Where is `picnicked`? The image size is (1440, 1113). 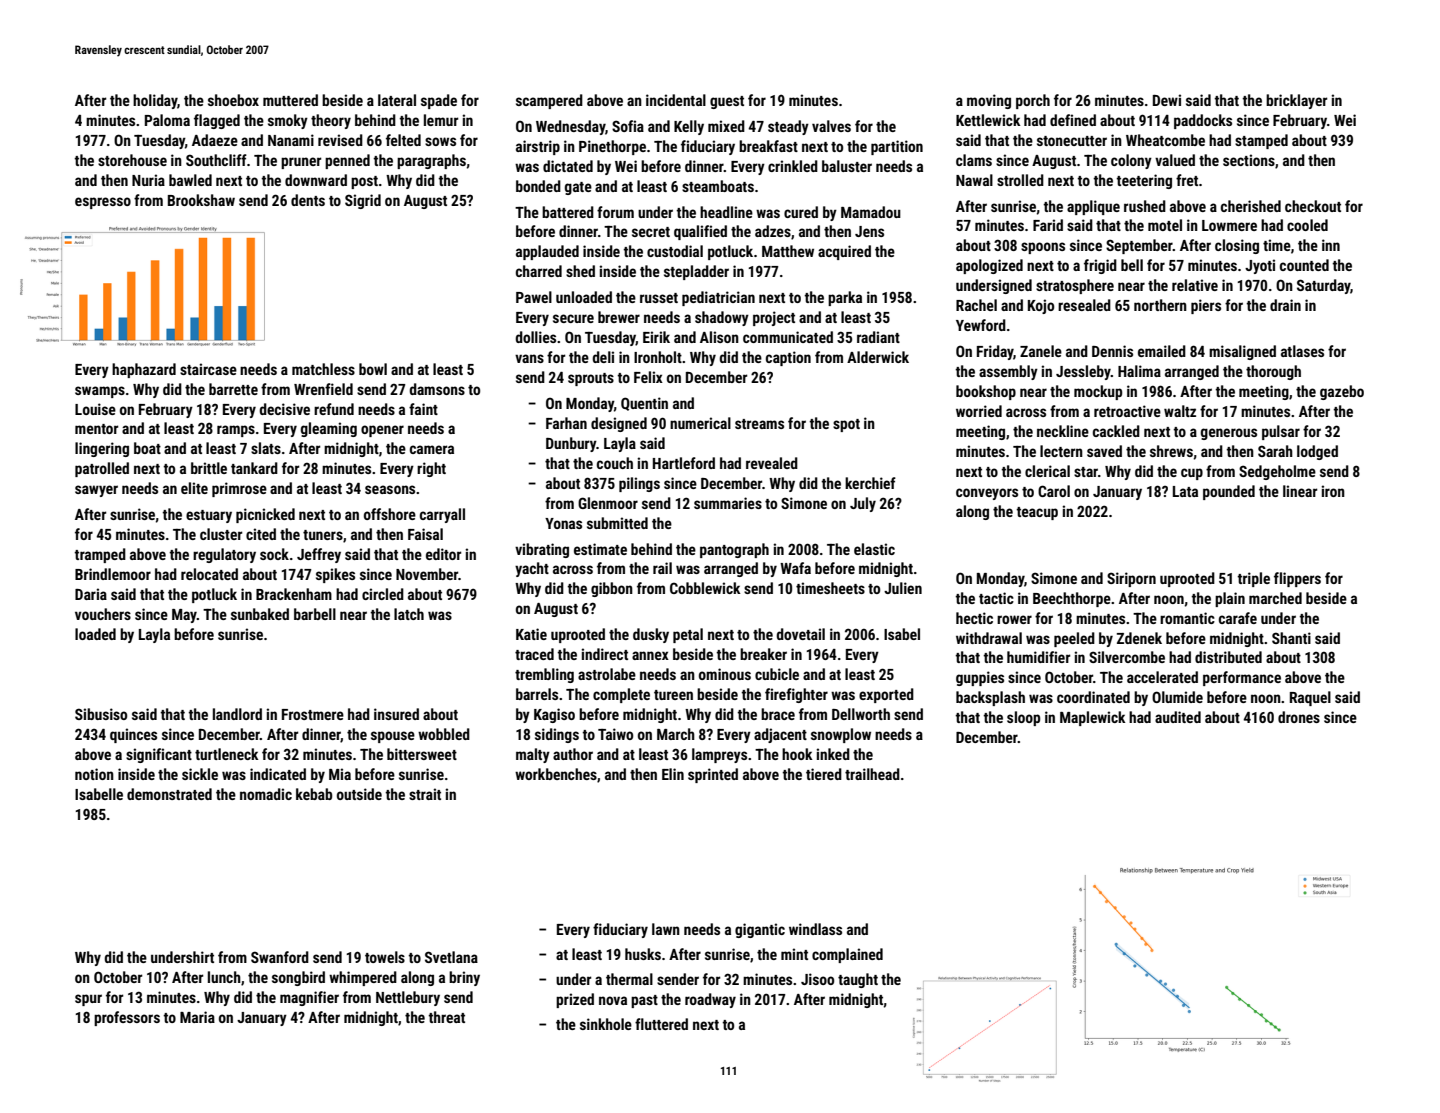
picnicked is located at coordinates (265, 515).
